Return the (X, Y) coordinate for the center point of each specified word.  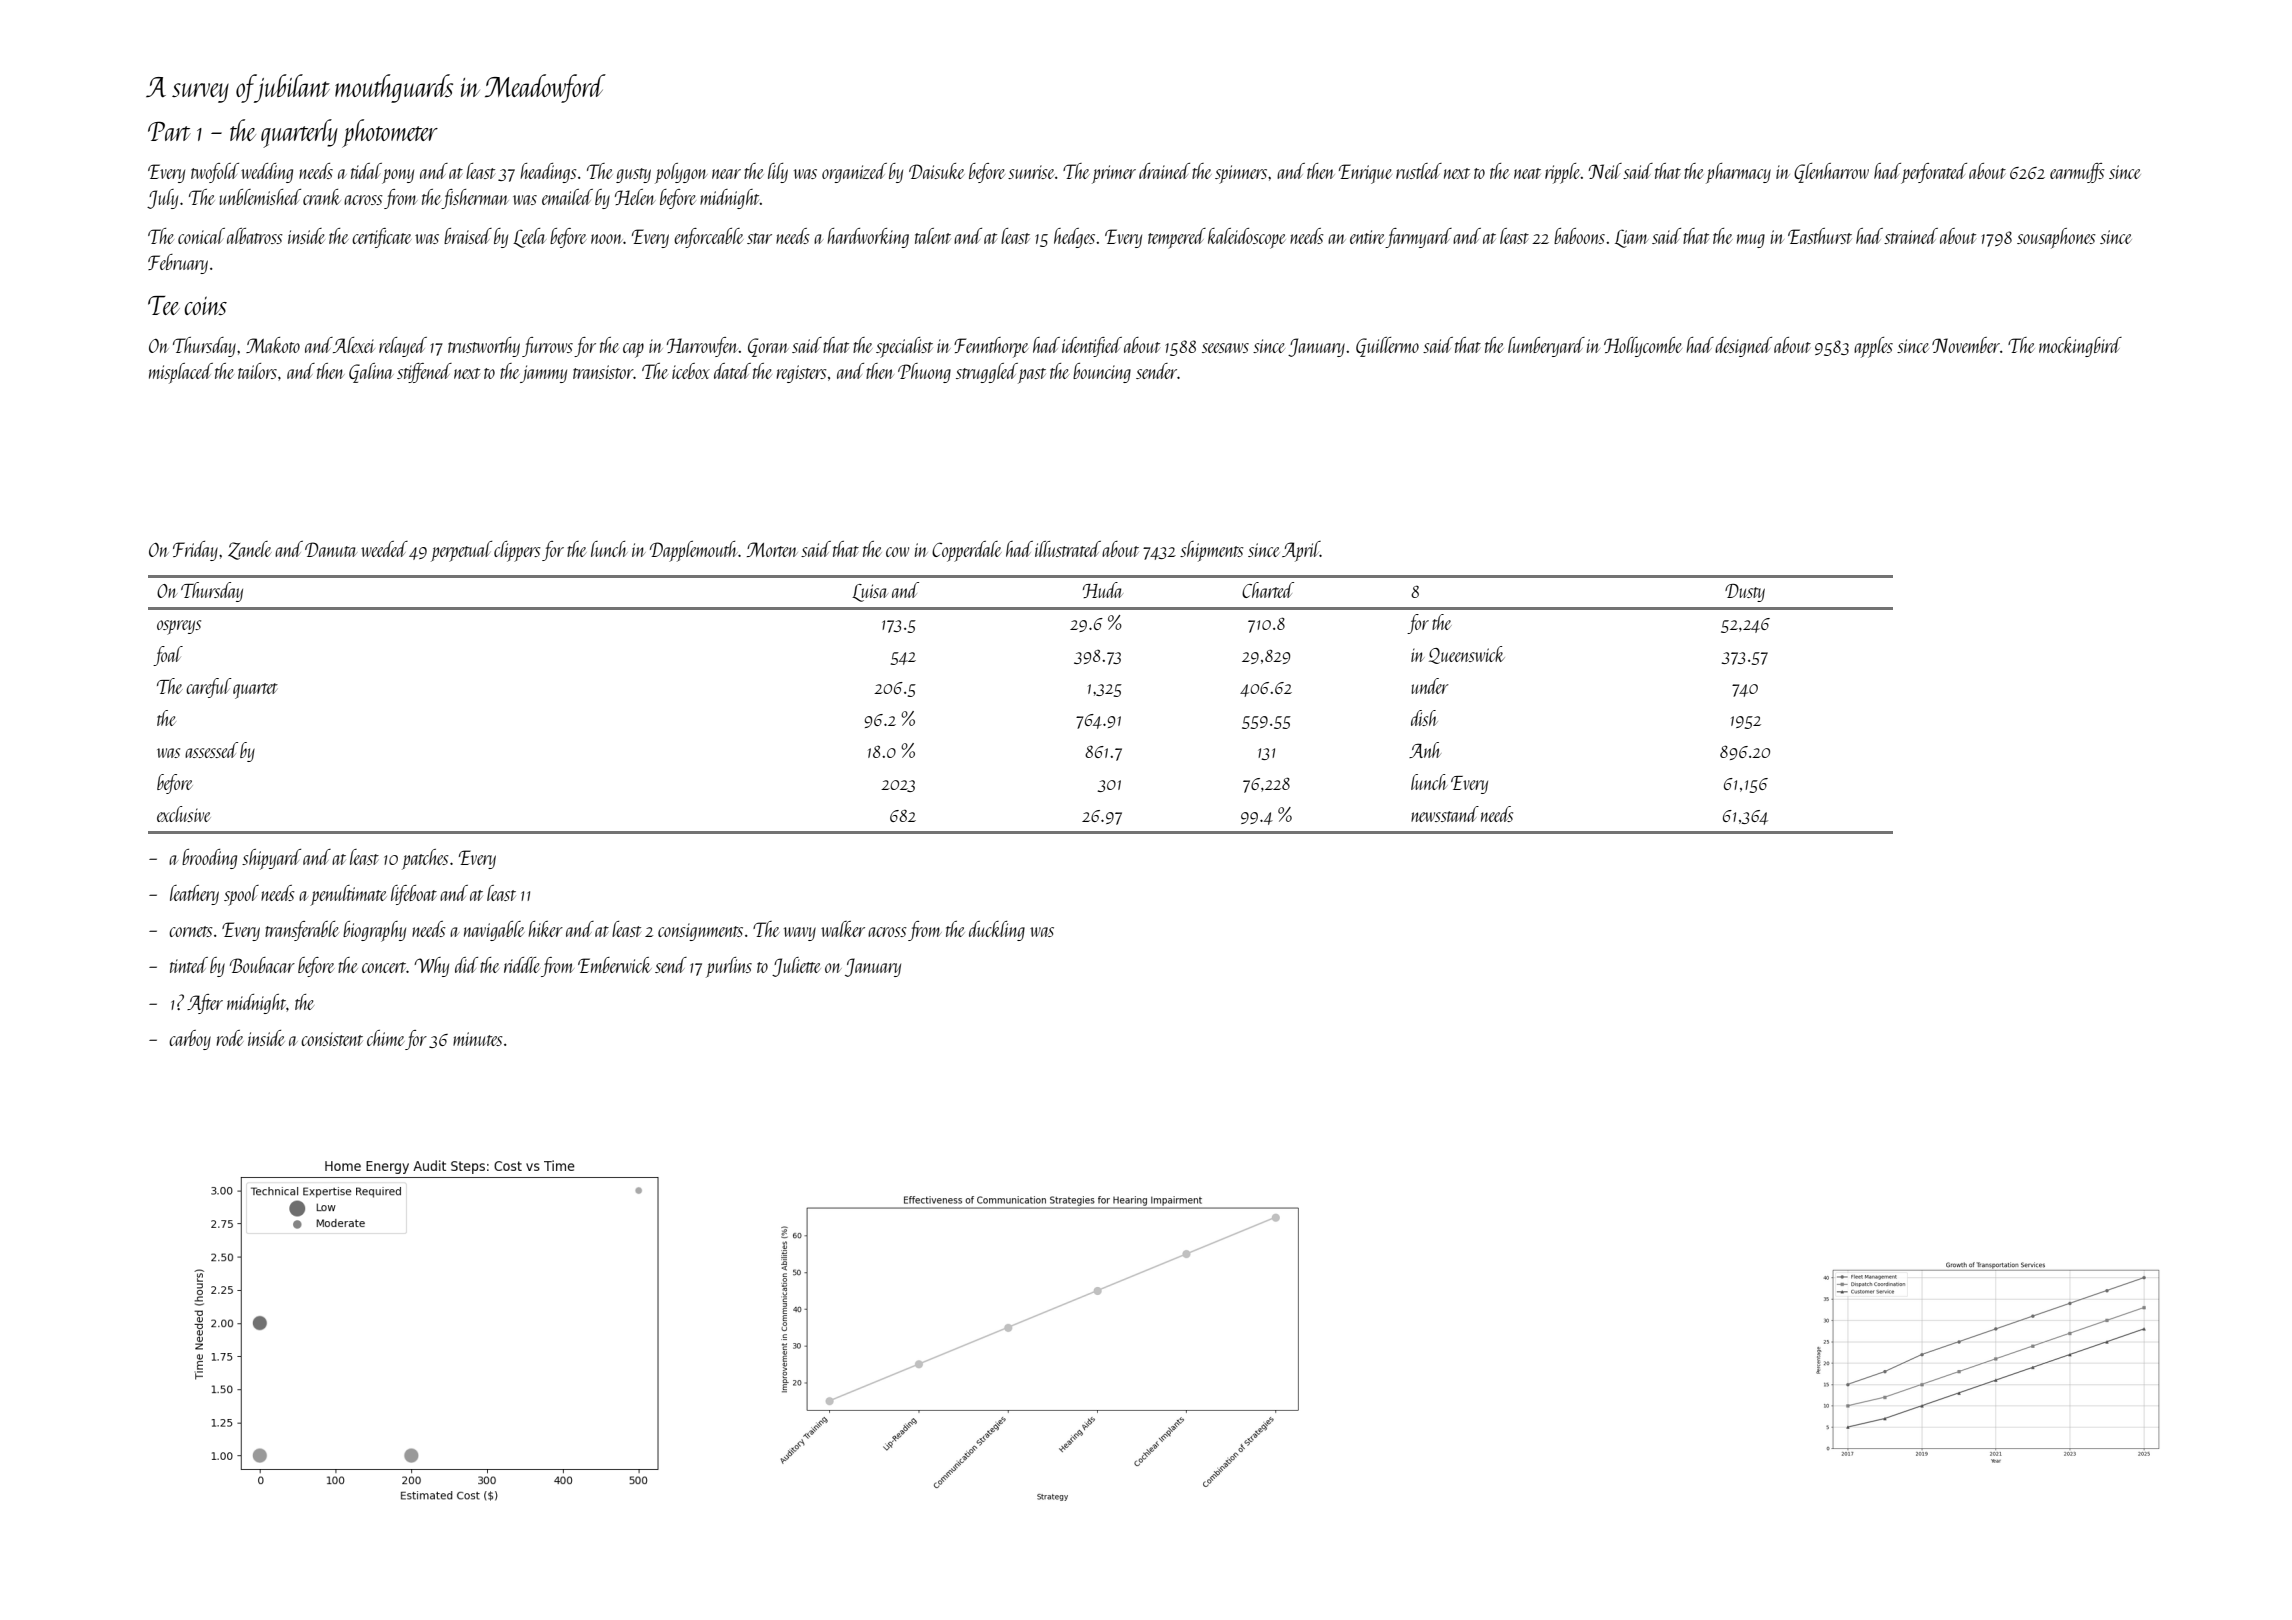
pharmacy (1738, 173)
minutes (478, 1039)
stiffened (424, 373)
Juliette (796, 967)
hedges (1074, 238)
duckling (997, 931)
